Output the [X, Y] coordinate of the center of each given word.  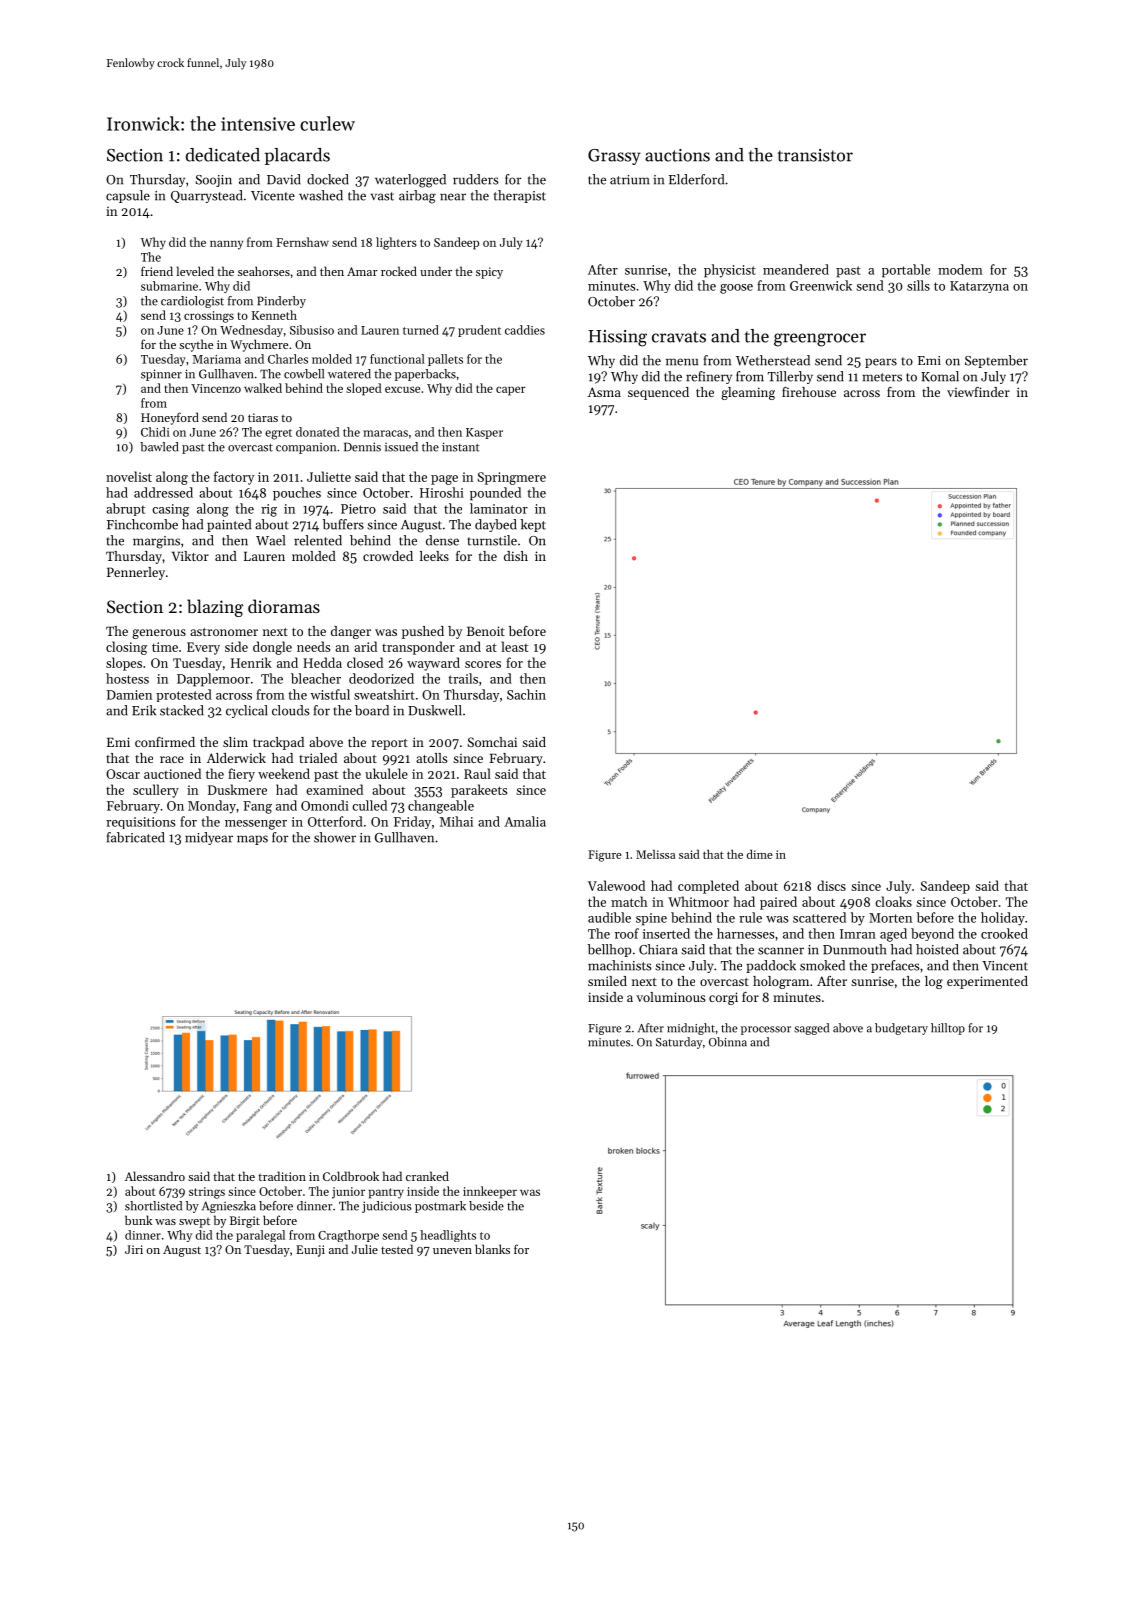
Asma [604, 392]
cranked [427, 1176]
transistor [815, 155]
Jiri [134, 1249]
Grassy [614, 157]
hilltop [948, 1029]
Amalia [525, 821]
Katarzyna [979, 287]
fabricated [136, 837]
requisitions [140, 823]
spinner [161, 375]
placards [297, 156]
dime [760, 854]
